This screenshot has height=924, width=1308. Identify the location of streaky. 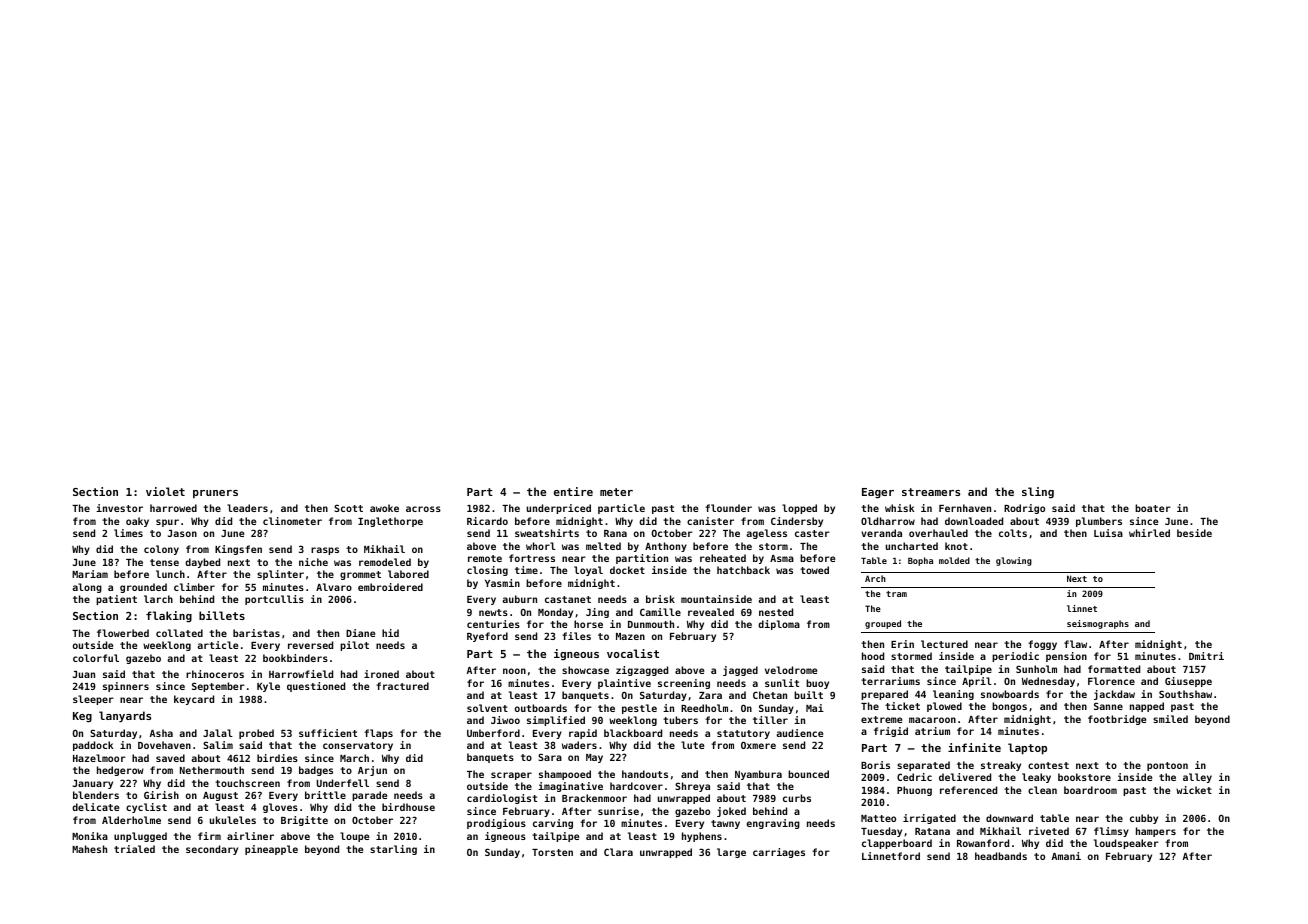
(1001, 766).
